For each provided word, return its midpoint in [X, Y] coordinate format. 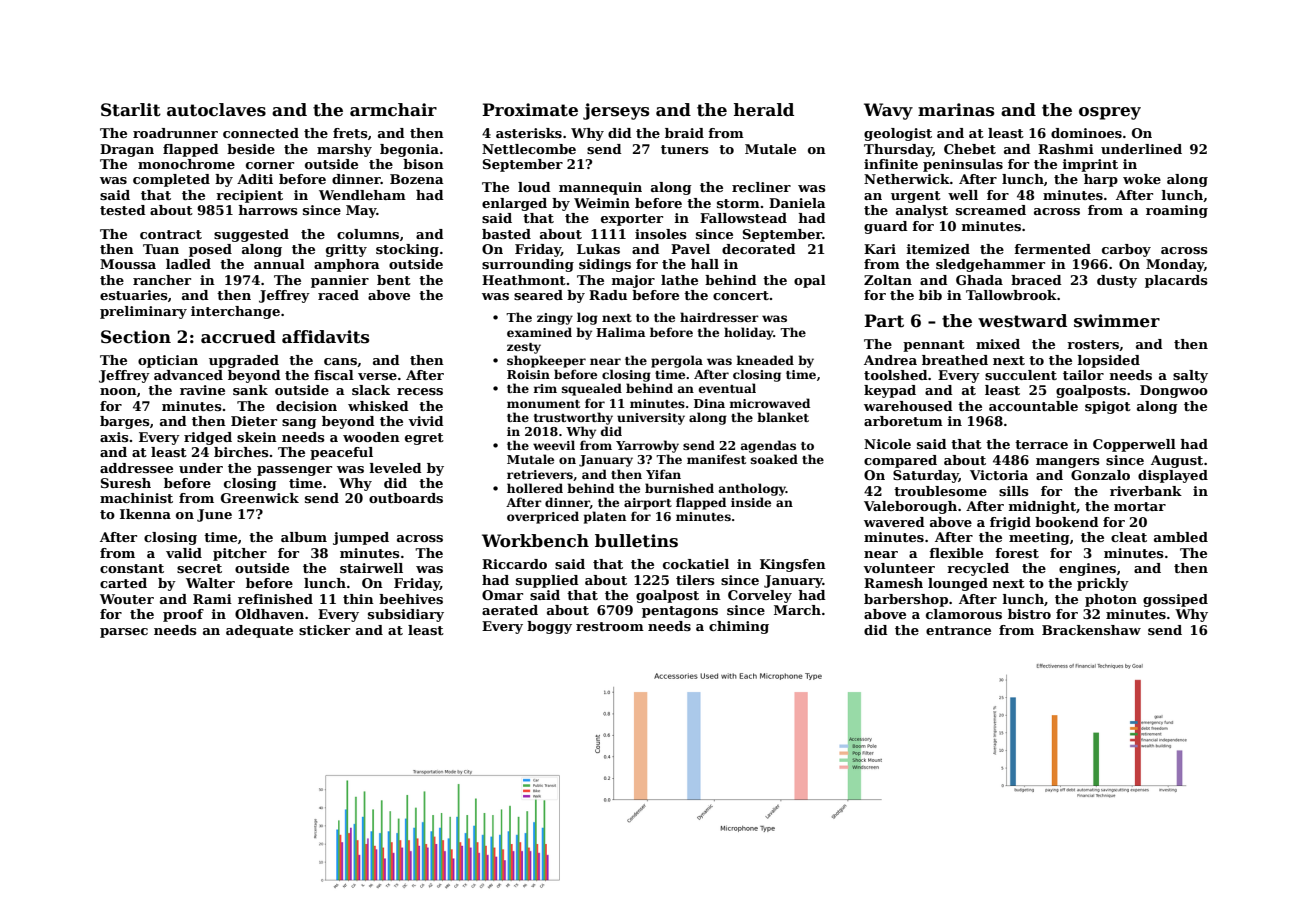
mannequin [600, 188]
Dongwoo [1174, 391]
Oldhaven [269, 614]
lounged [958, 584]
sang [299, 424]
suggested [251, 235]
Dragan [127, 150]
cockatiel [696, 564]
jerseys [616, 111]
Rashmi [1066, 149]
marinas [956, 110]
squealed [592, 389]
